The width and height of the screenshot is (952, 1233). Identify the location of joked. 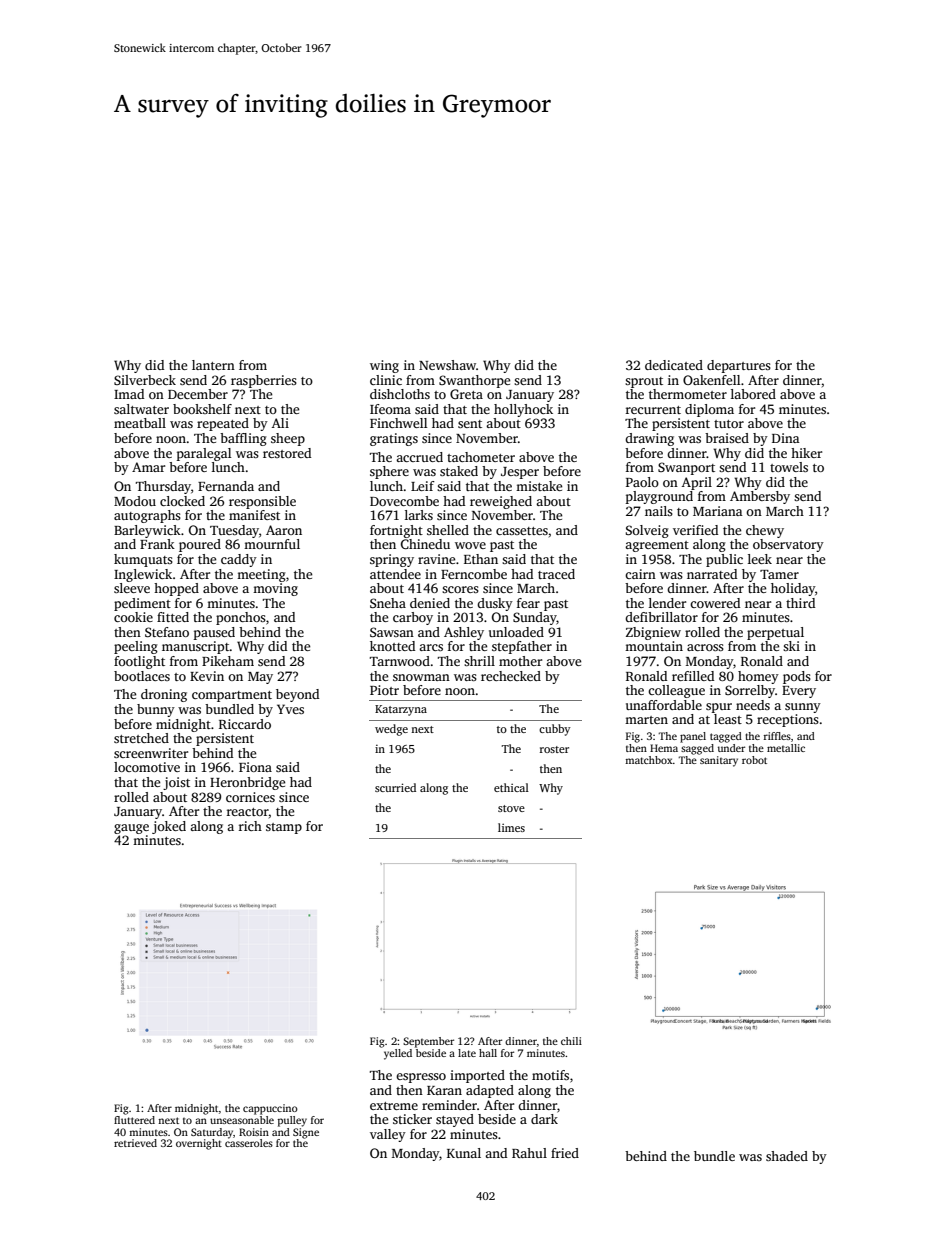
(169, 827).
